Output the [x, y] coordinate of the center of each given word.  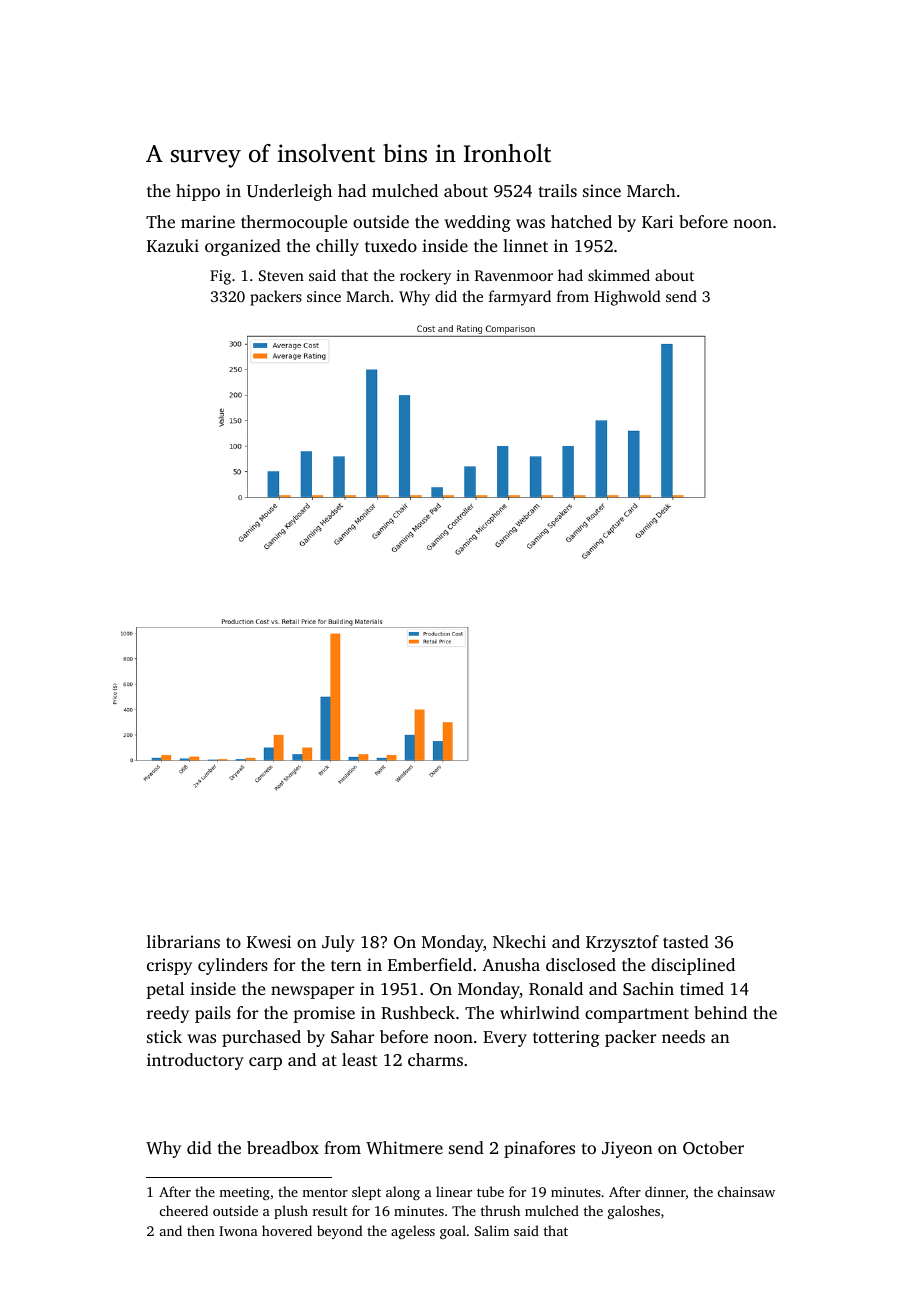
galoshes [634, 1212]
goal [453, 1232]
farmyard [520, 298]
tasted [686, 941]
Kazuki [173, 245]
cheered [184, 1210]
